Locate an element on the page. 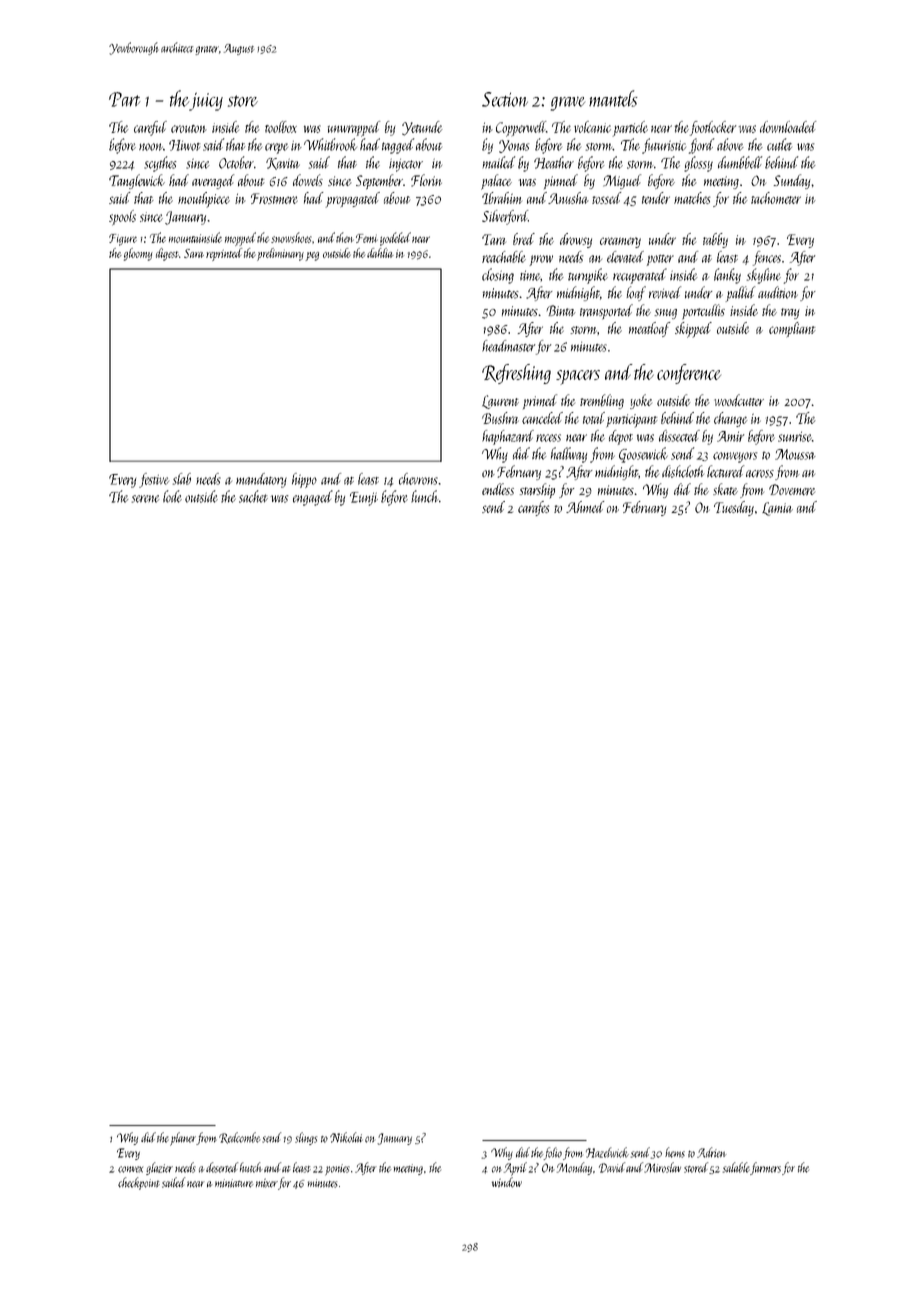 The image size is (924, 1314). miniature is located at coordinates (234, 1183).
